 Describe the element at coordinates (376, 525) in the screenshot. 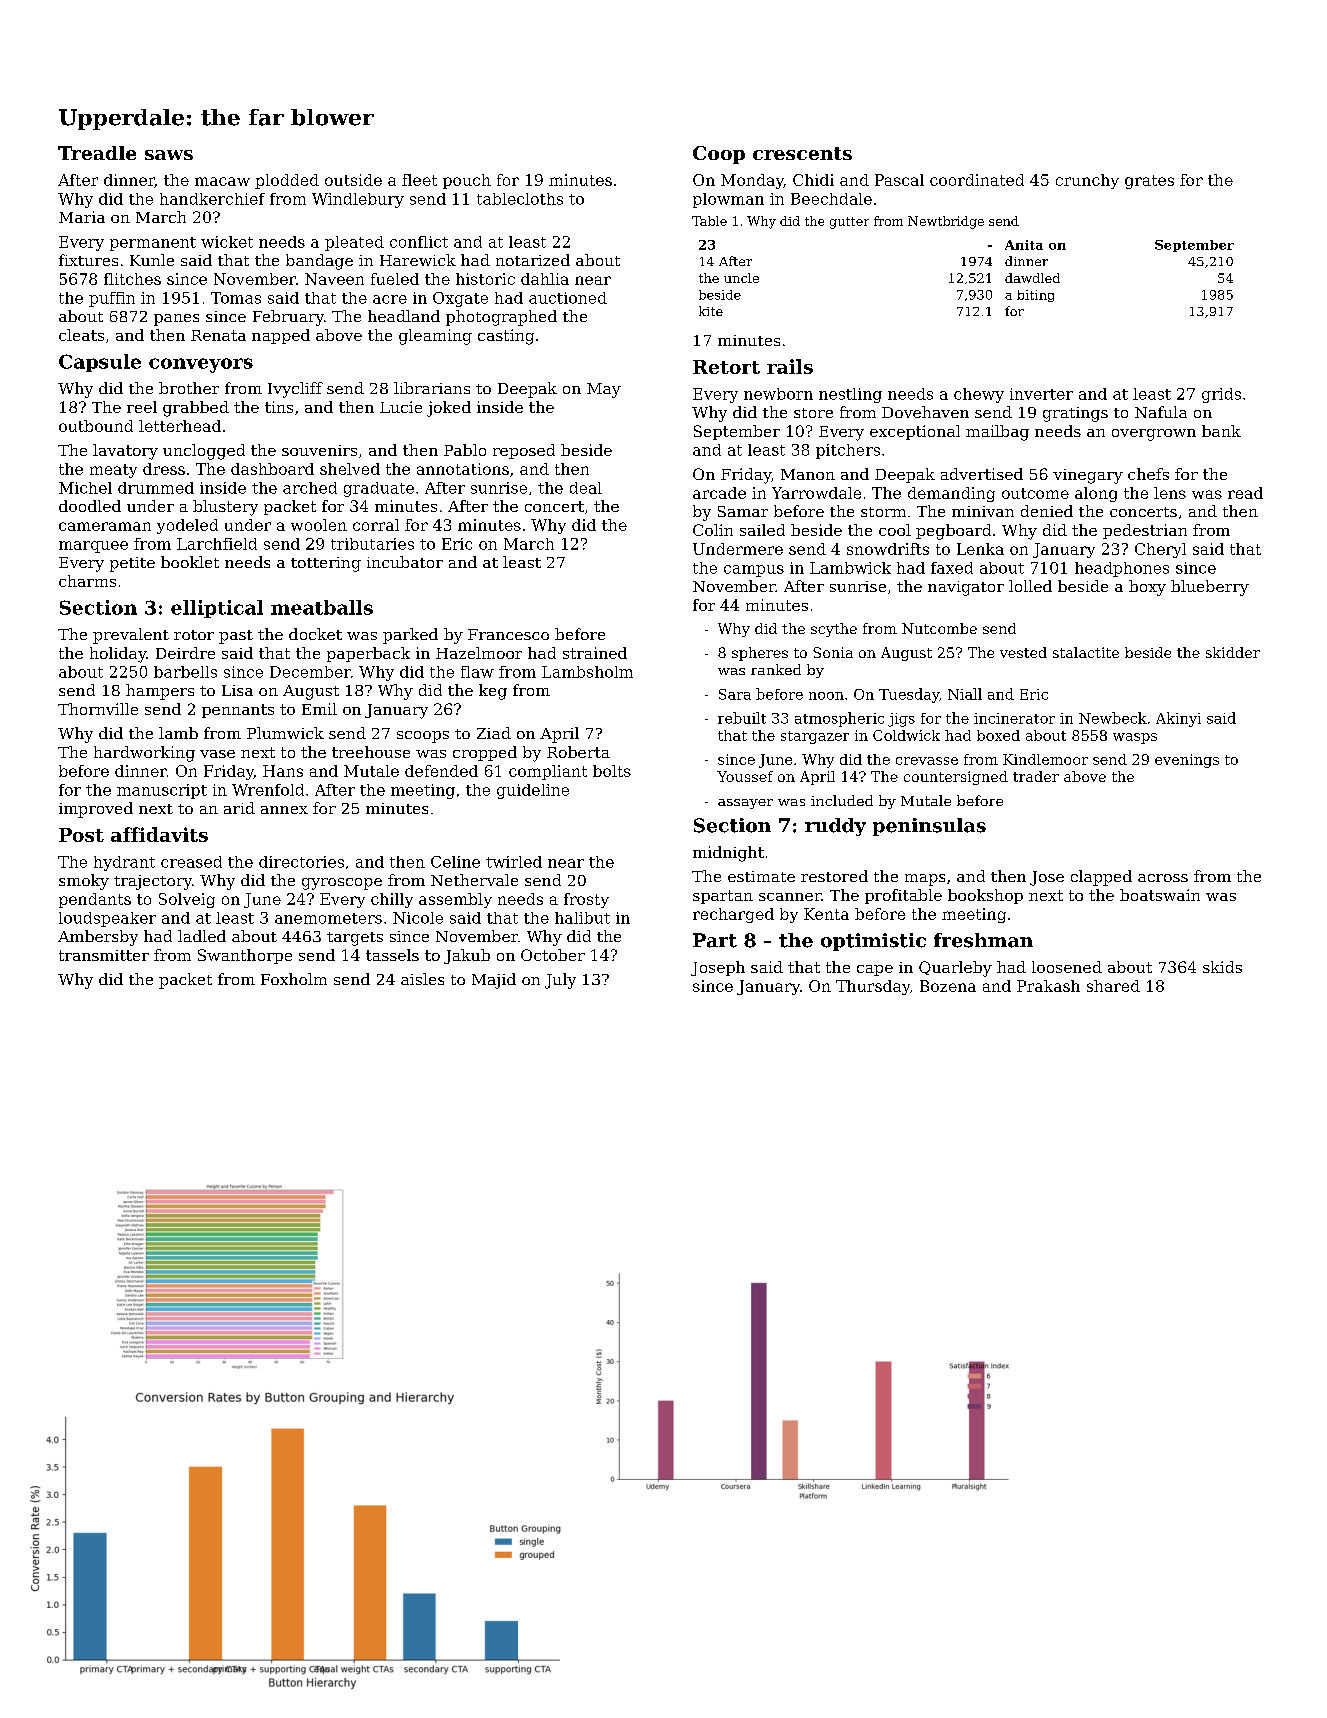

I see `corral` at that location.
